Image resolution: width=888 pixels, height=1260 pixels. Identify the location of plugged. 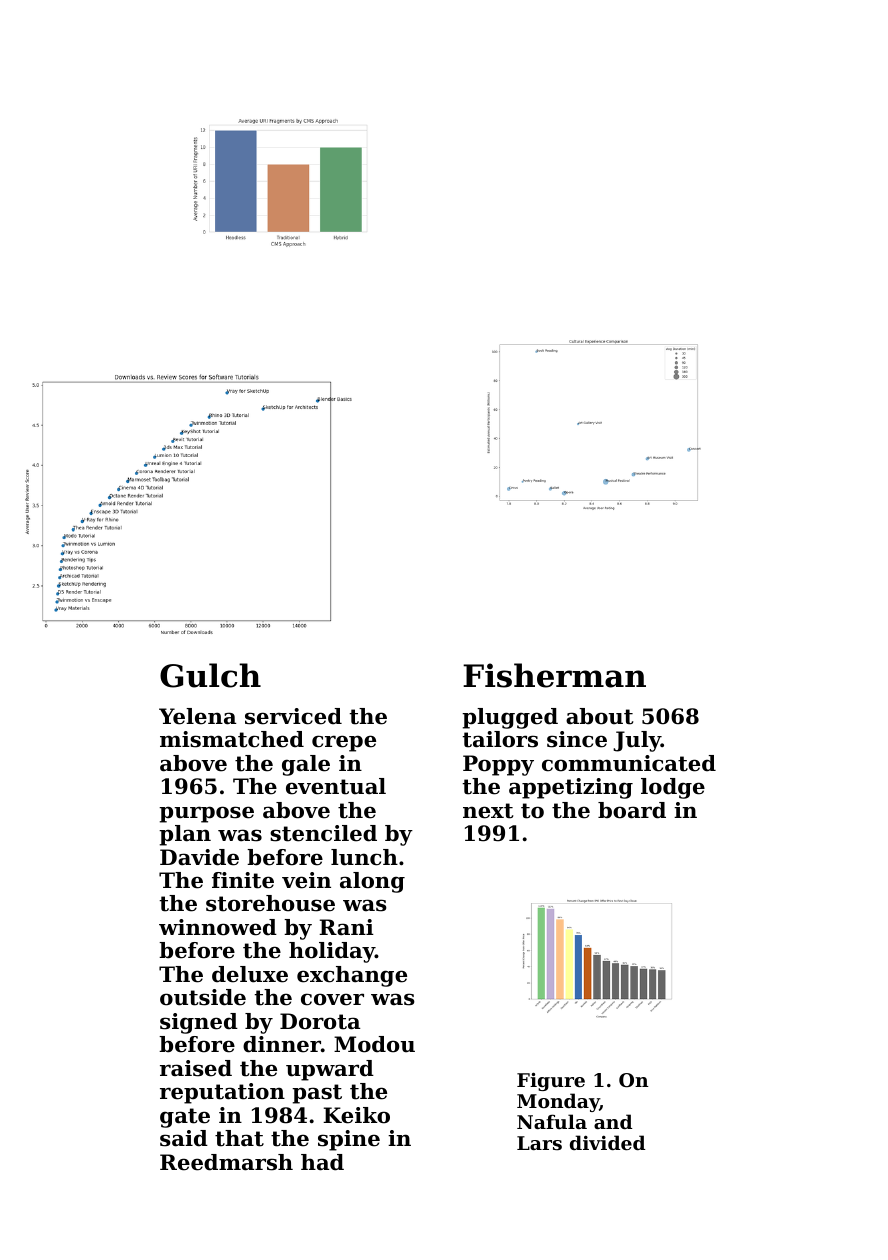
(510, 718).
